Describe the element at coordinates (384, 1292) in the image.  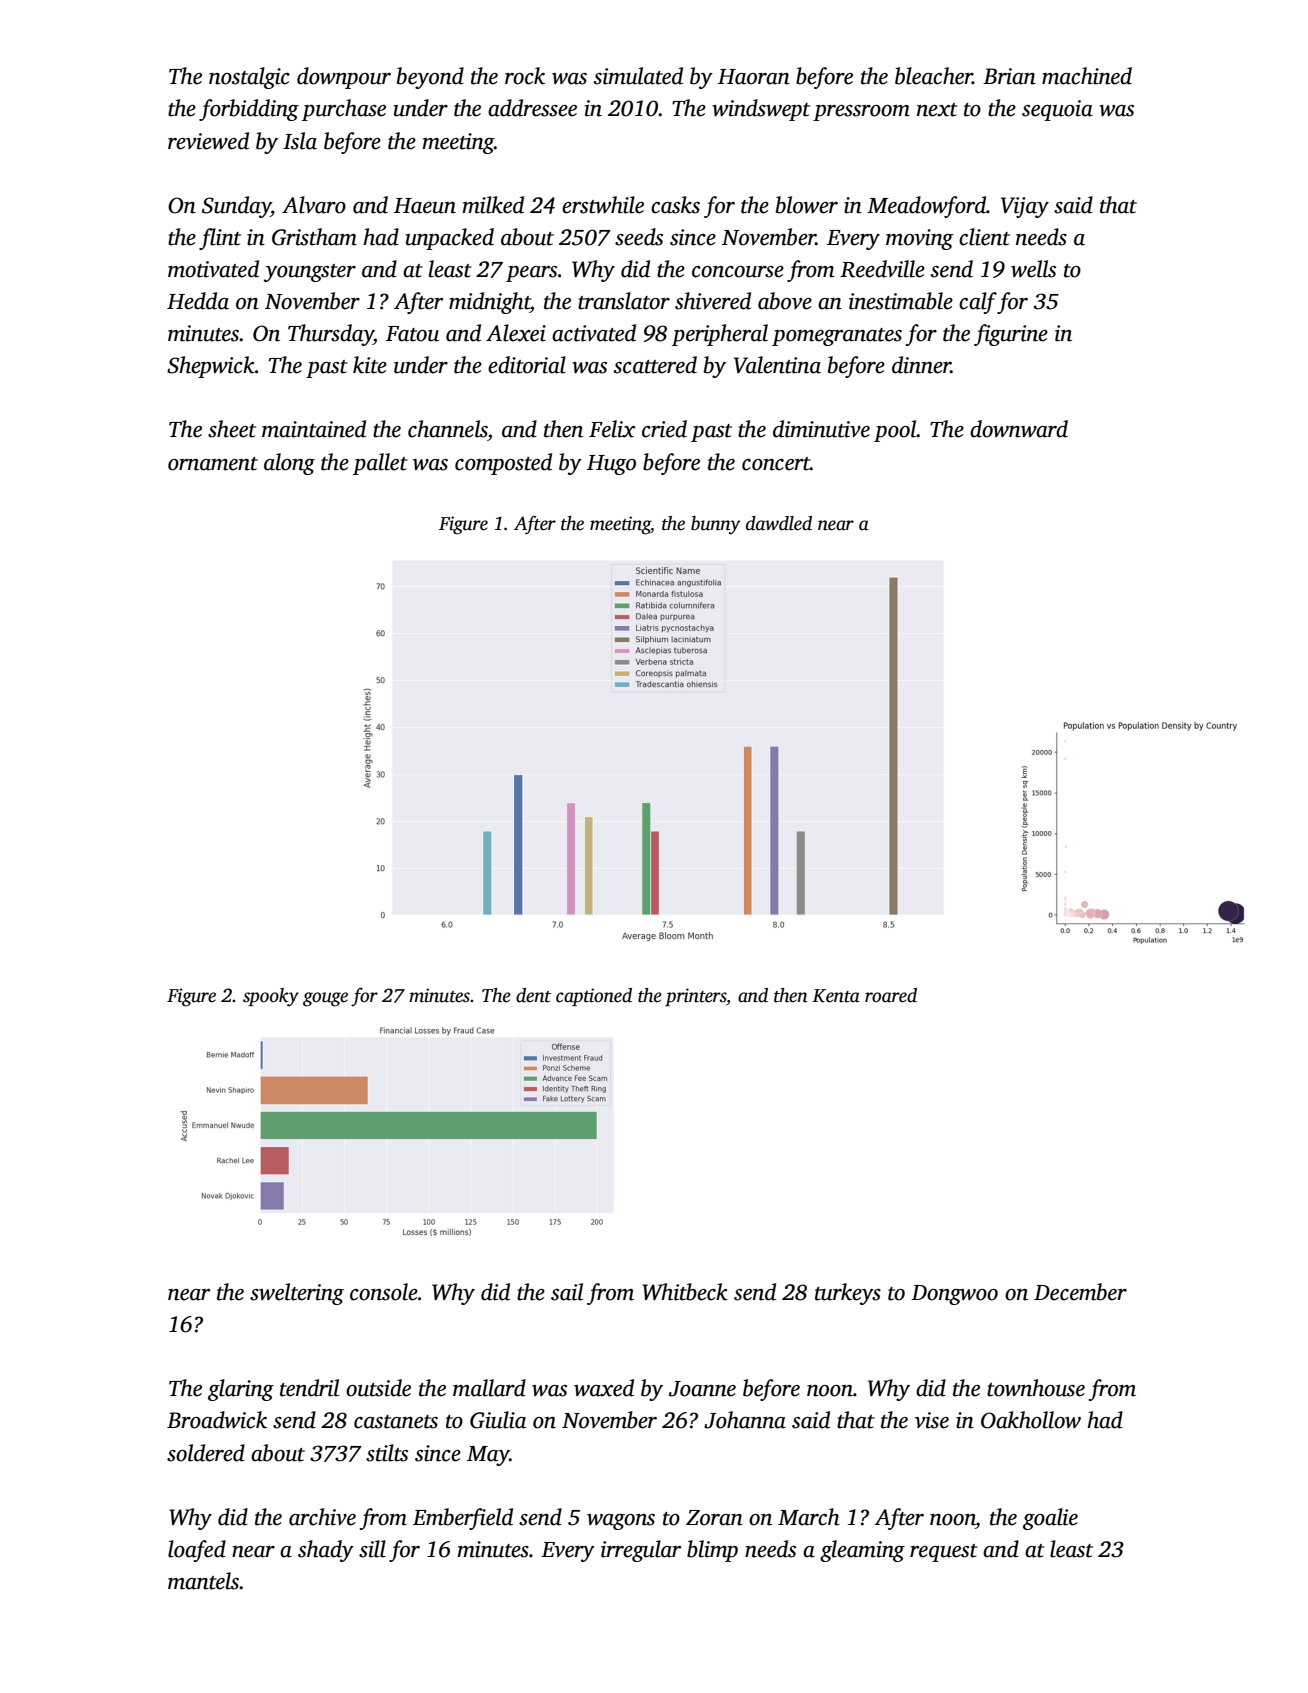
I see `console` at that location.
